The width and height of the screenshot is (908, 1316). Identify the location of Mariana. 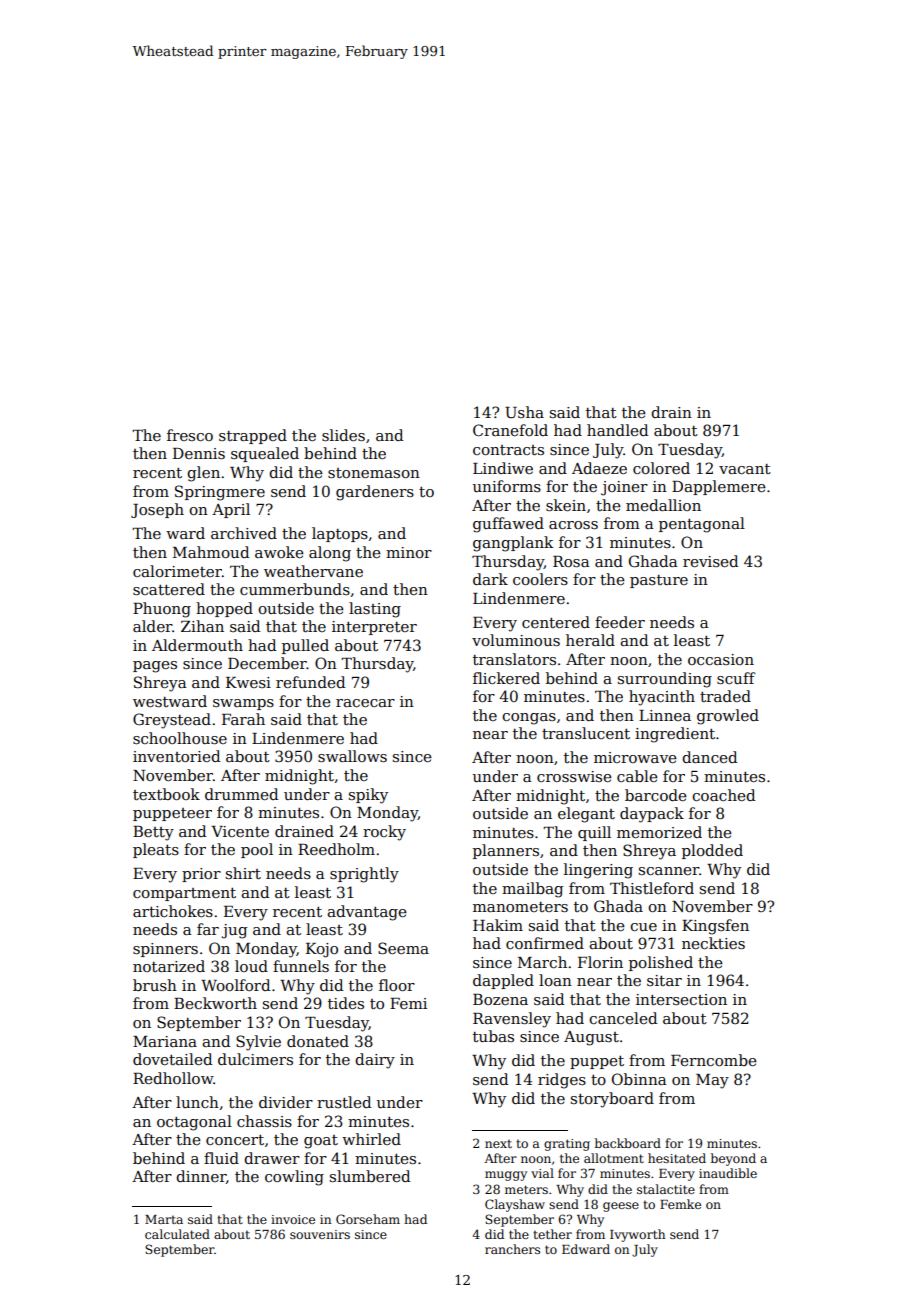
(165, 1041).
